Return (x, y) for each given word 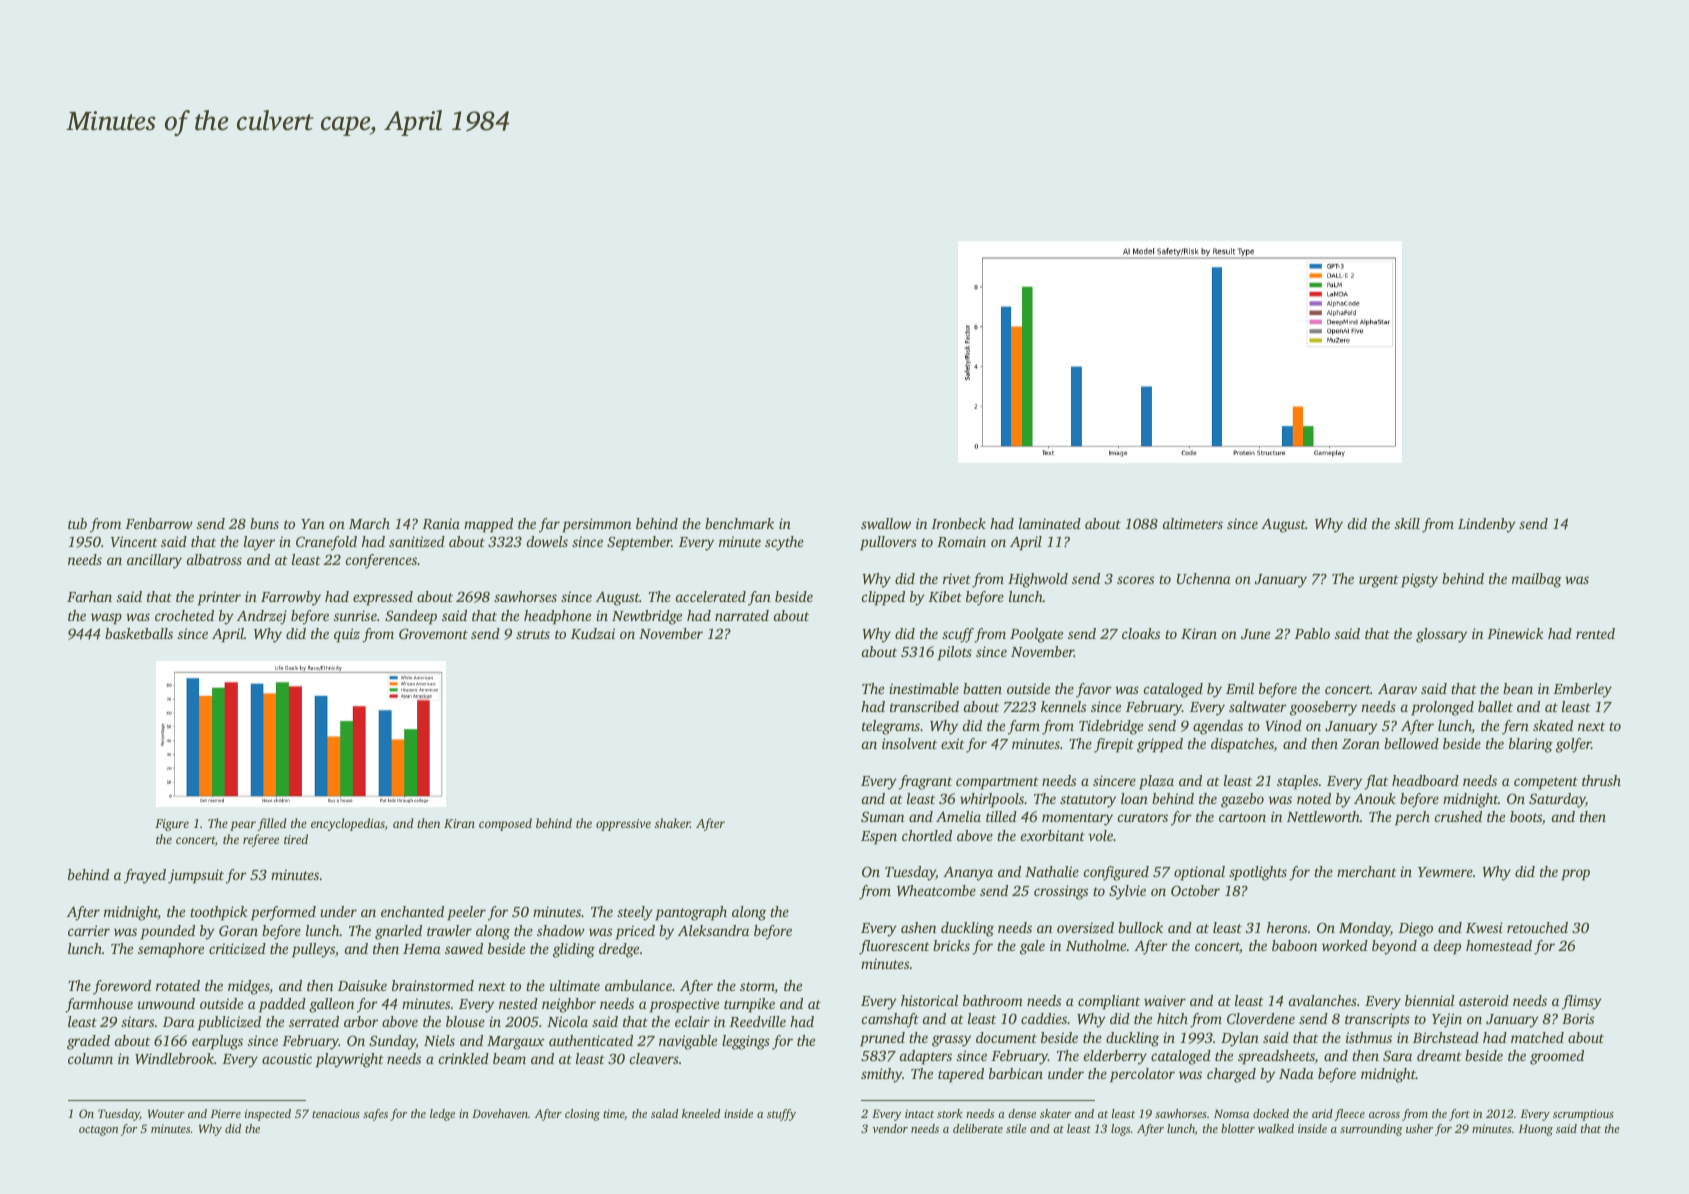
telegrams (891, 727)
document (1006, 1037)
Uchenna (1204, 578)
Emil (1240, 688)
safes (375, 1115)
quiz (347, 635)
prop (1575, 875)
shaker (672, 823)
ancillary (154, 561)
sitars (137, 1021)
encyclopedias (348, 824)
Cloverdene (1261, 1018)
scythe (784, 543)
